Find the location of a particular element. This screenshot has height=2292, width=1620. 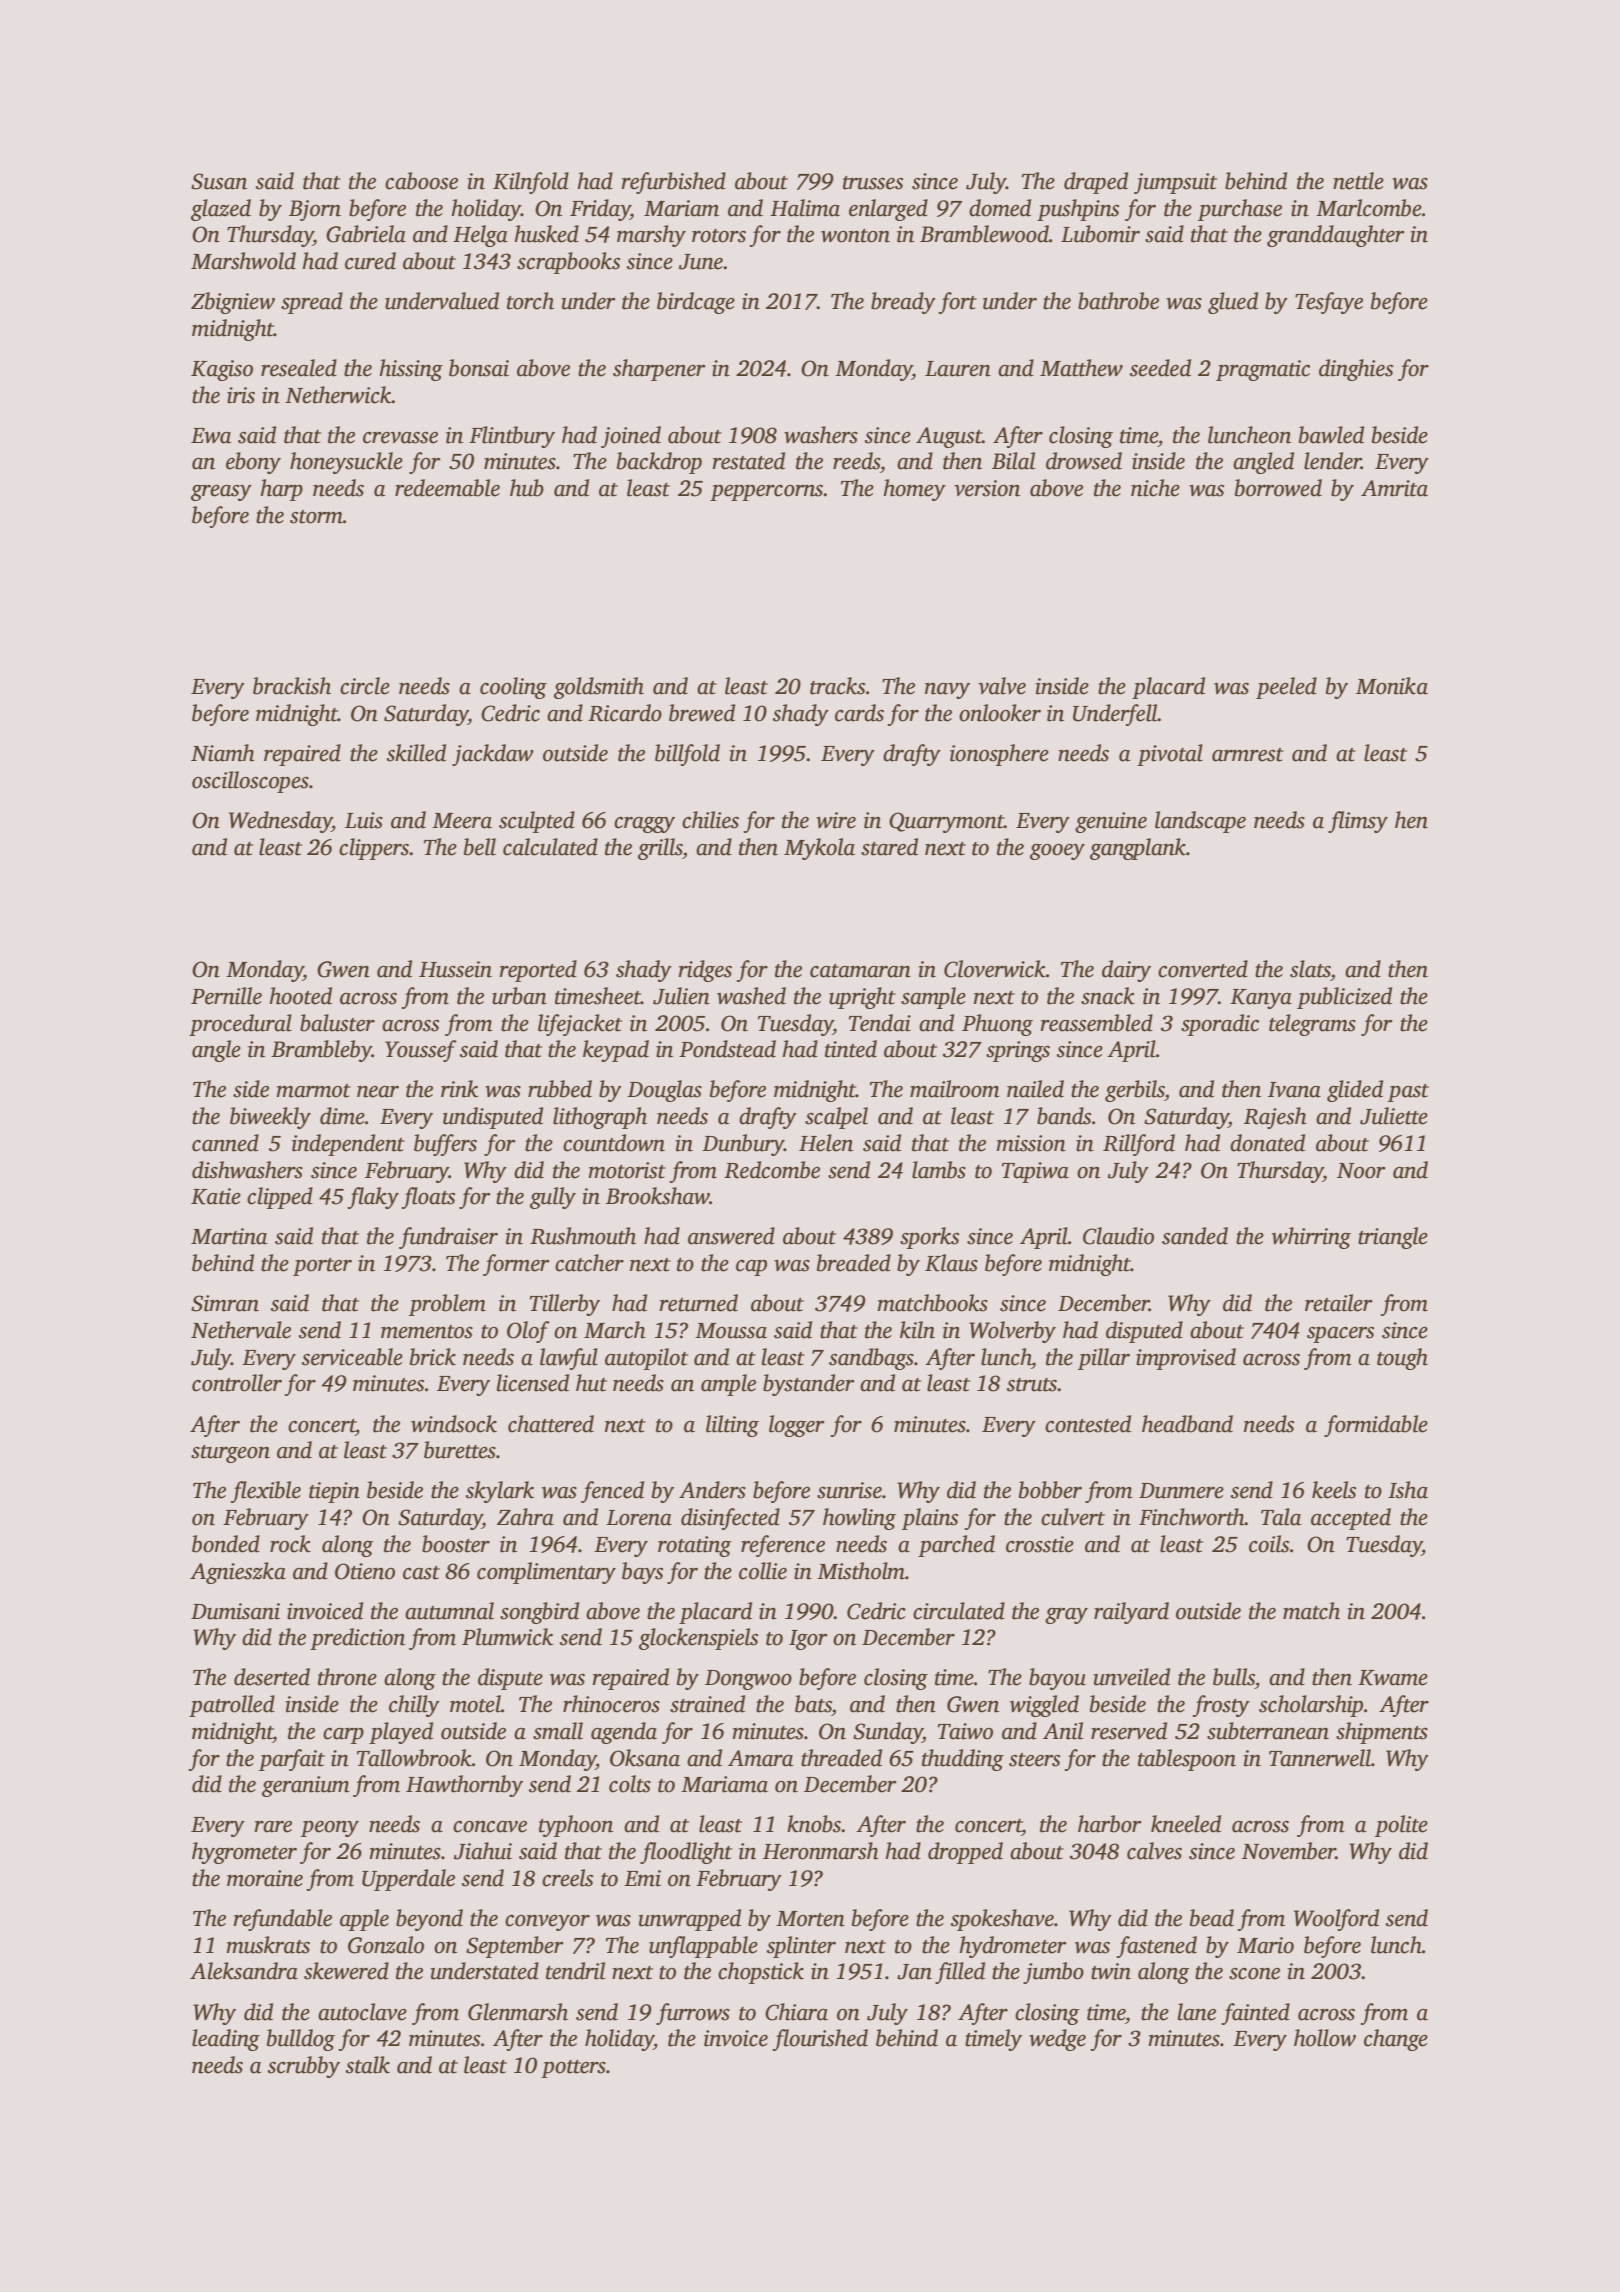

flimsy is located at coordinates (1358, 822).
